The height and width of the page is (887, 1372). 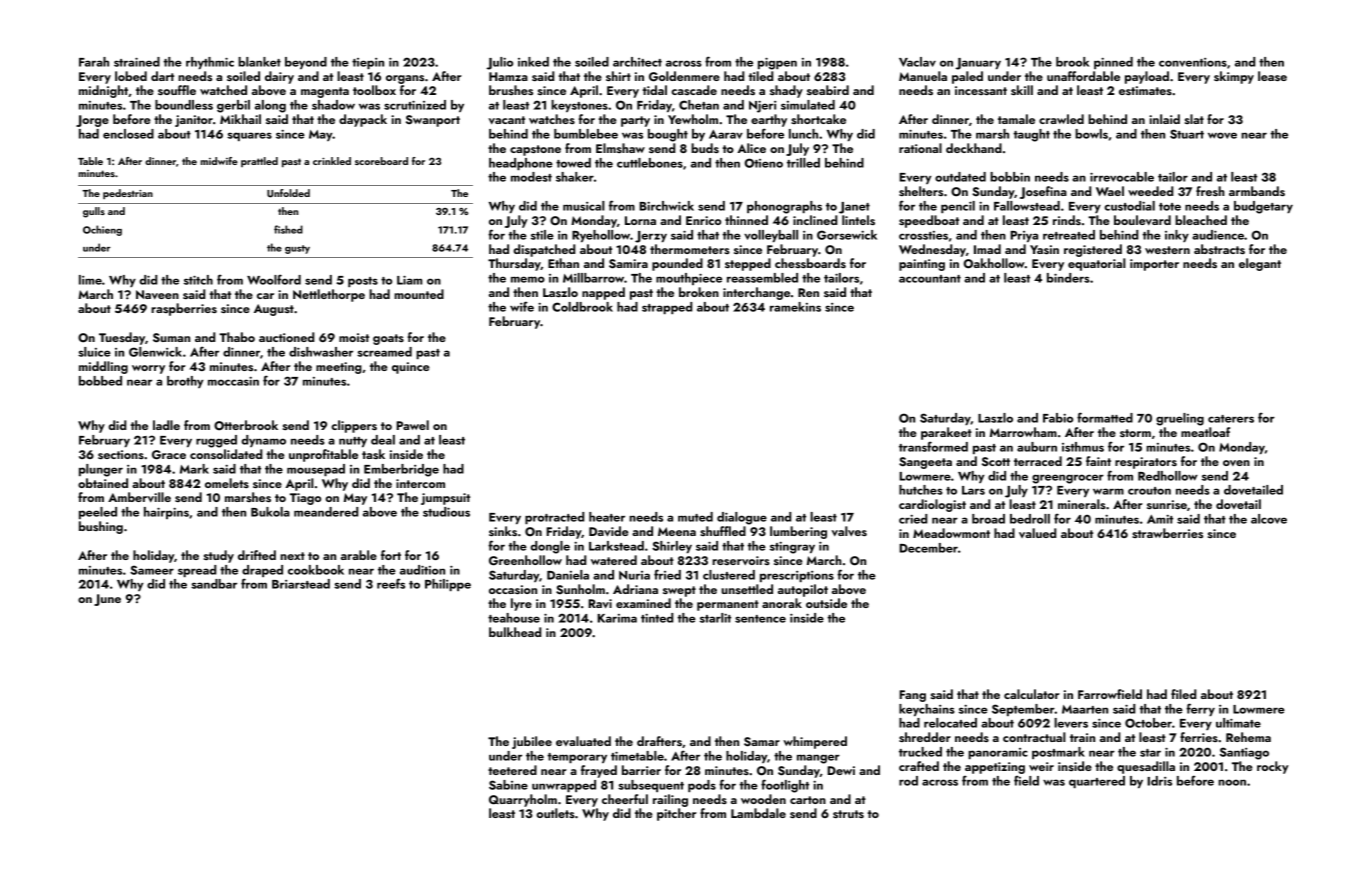 What do you see at coordinates (107, 600) in the page?
I see `June` at bounding box center [107, 600].
